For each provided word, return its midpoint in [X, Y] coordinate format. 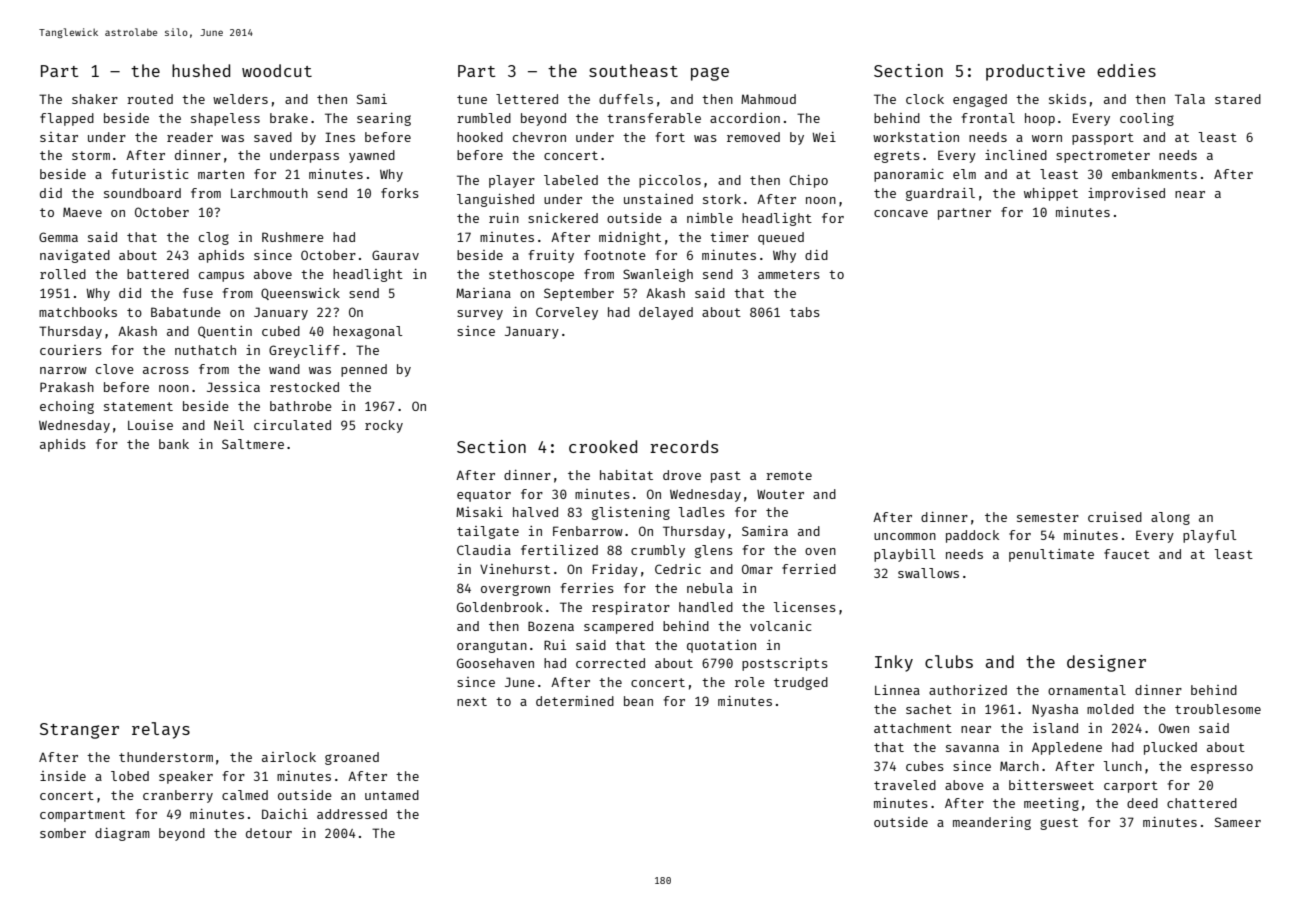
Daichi [285, 814]
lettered [527, 99]
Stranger [79, 731]
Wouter [780, 494]
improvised [1126, 194]
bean [638, 701]
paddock [972, 536]
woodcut [277, 70]
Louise [150, 425]
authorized [968, 690]
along [1170, 518]
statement [138, 406]
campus [221, 277]
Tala [1190, 99]
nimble [710, 218]
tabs [805, 312]
